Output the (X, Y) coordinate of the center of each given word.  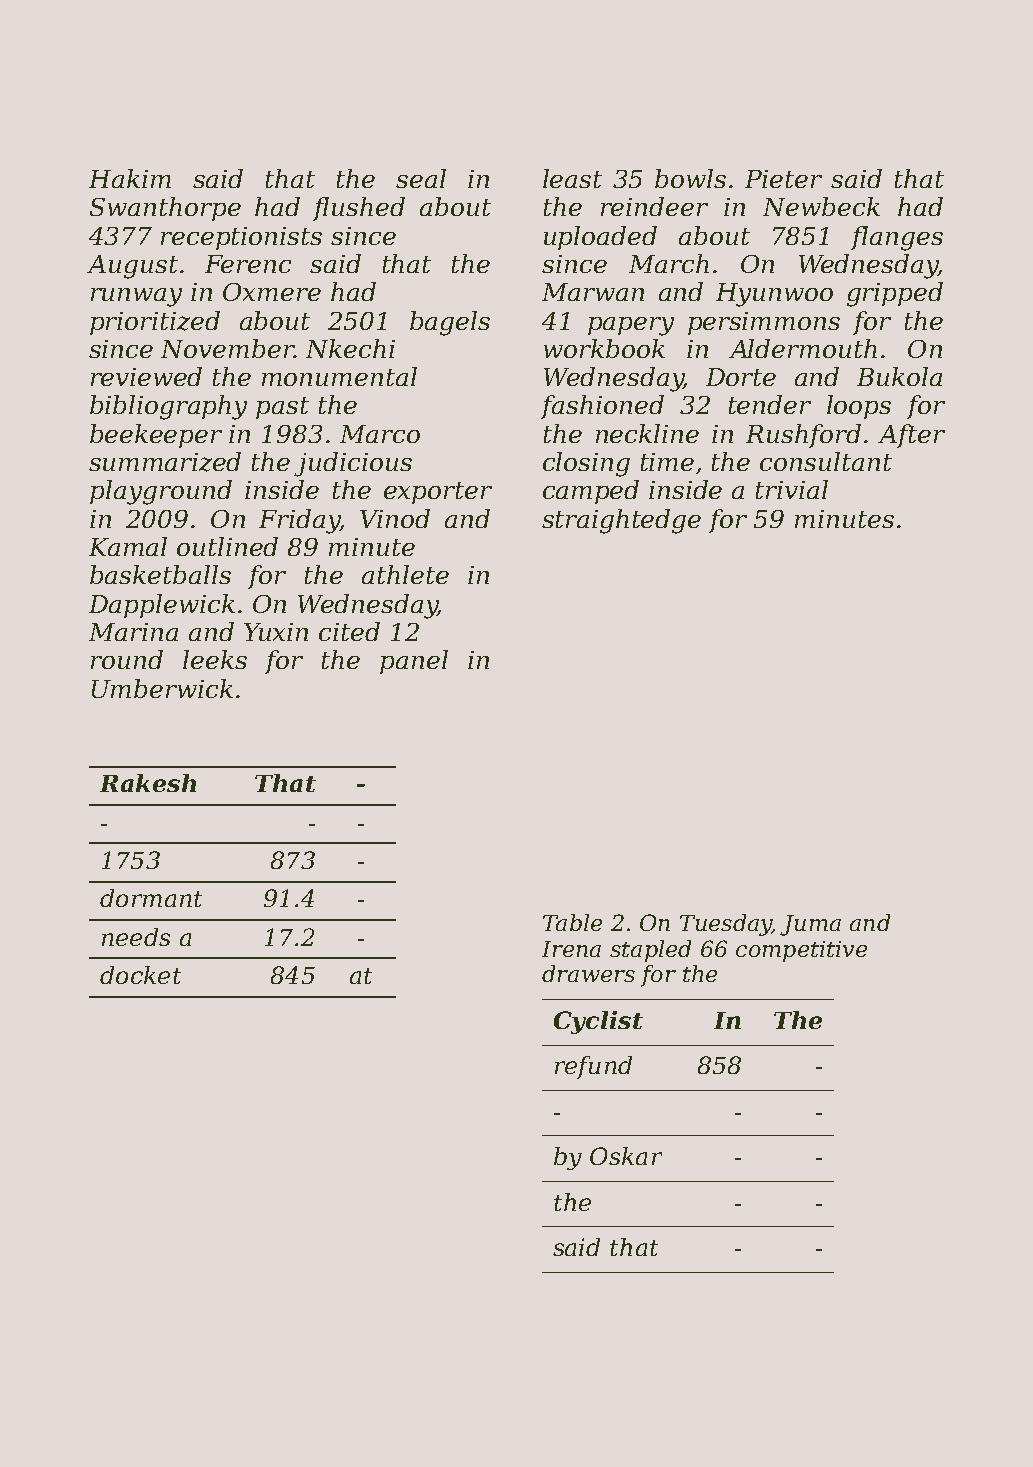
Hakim (130, 178)
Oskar (626, 1156)
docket (140, 975)
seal (421, 178)
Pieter (783, 179)
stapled (650, 951)
